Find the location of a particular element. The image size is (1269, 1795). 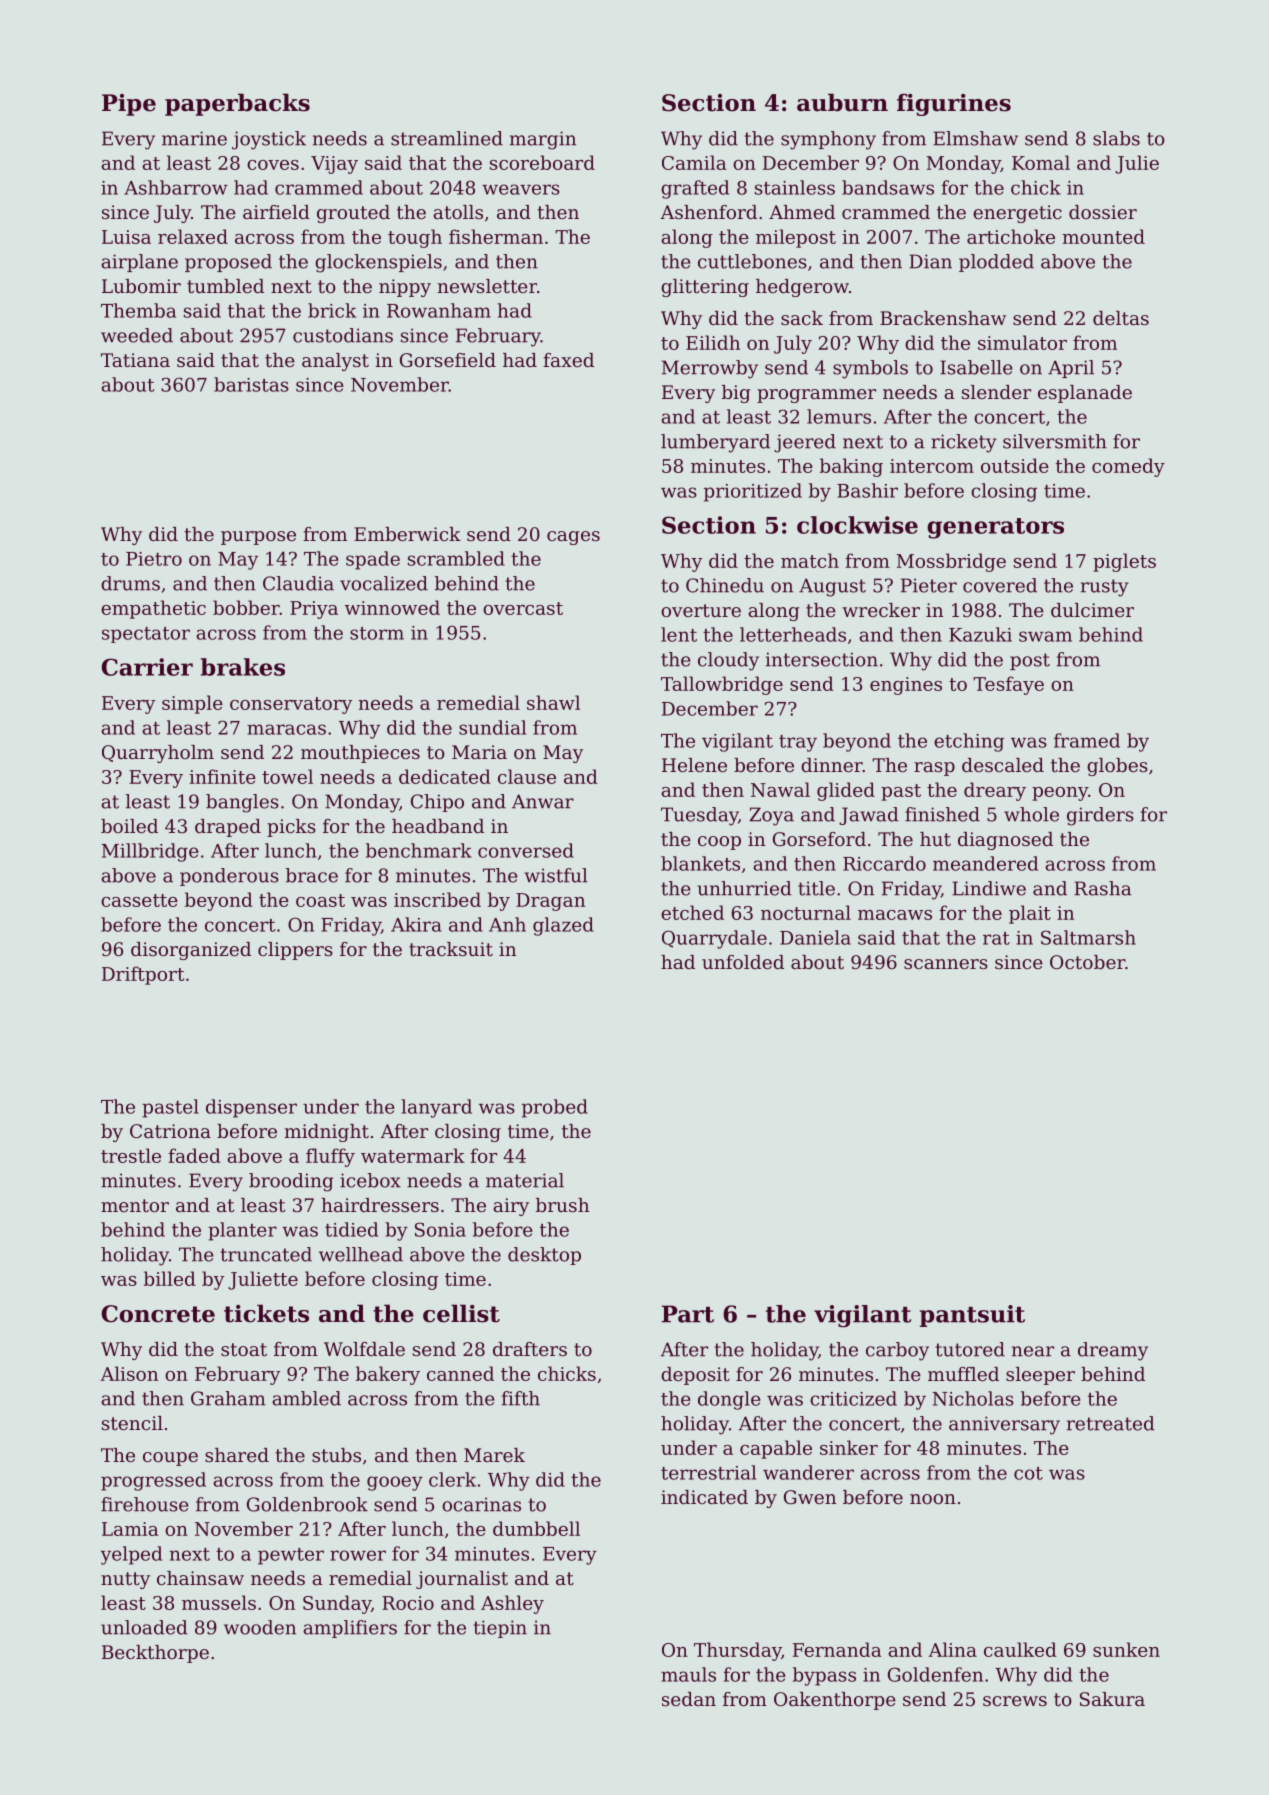

dumbbell is located at coordinates (536, 1528).
